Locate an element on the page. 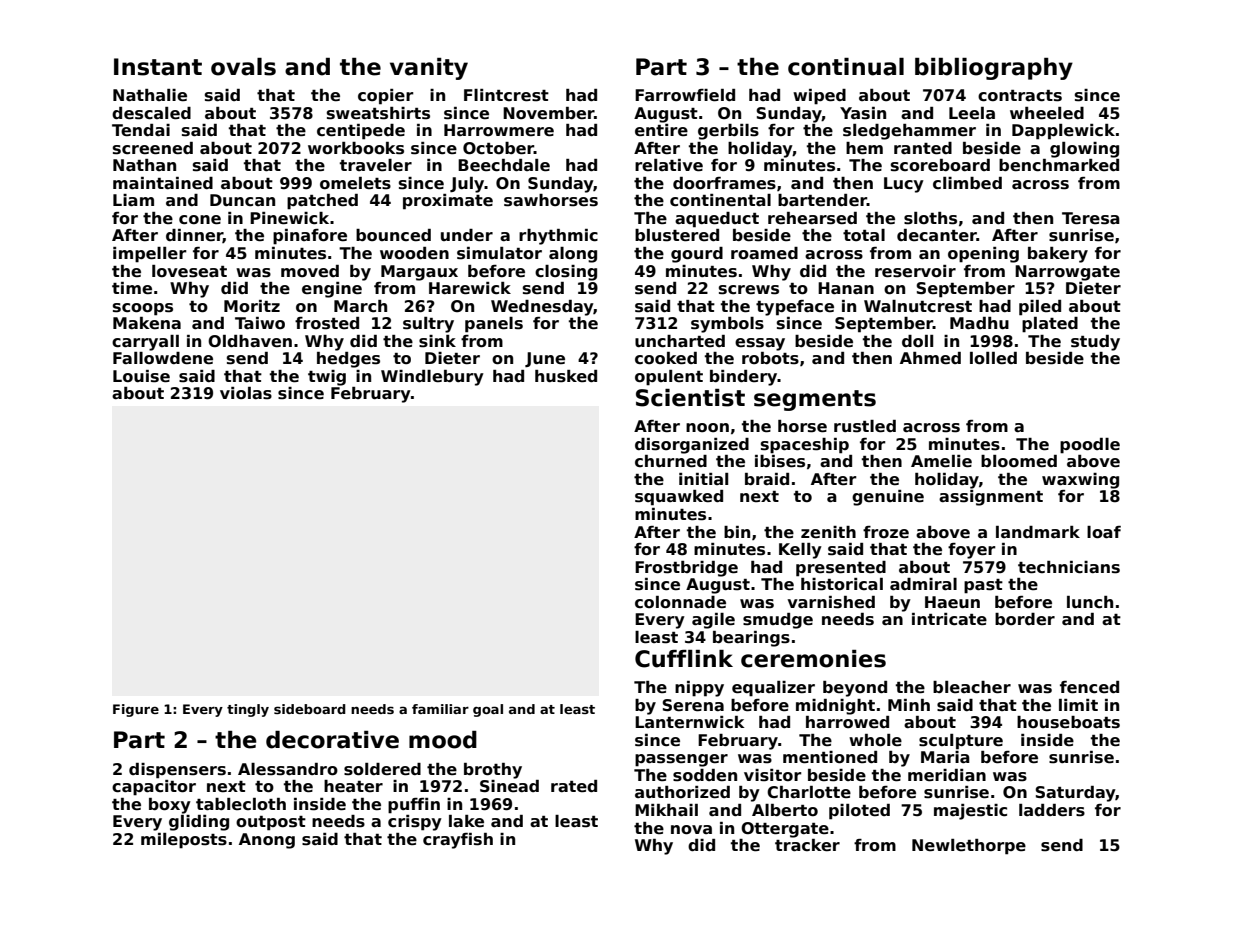 This document has height=952, width=1233. relative is located at coordinates (669, 165).
